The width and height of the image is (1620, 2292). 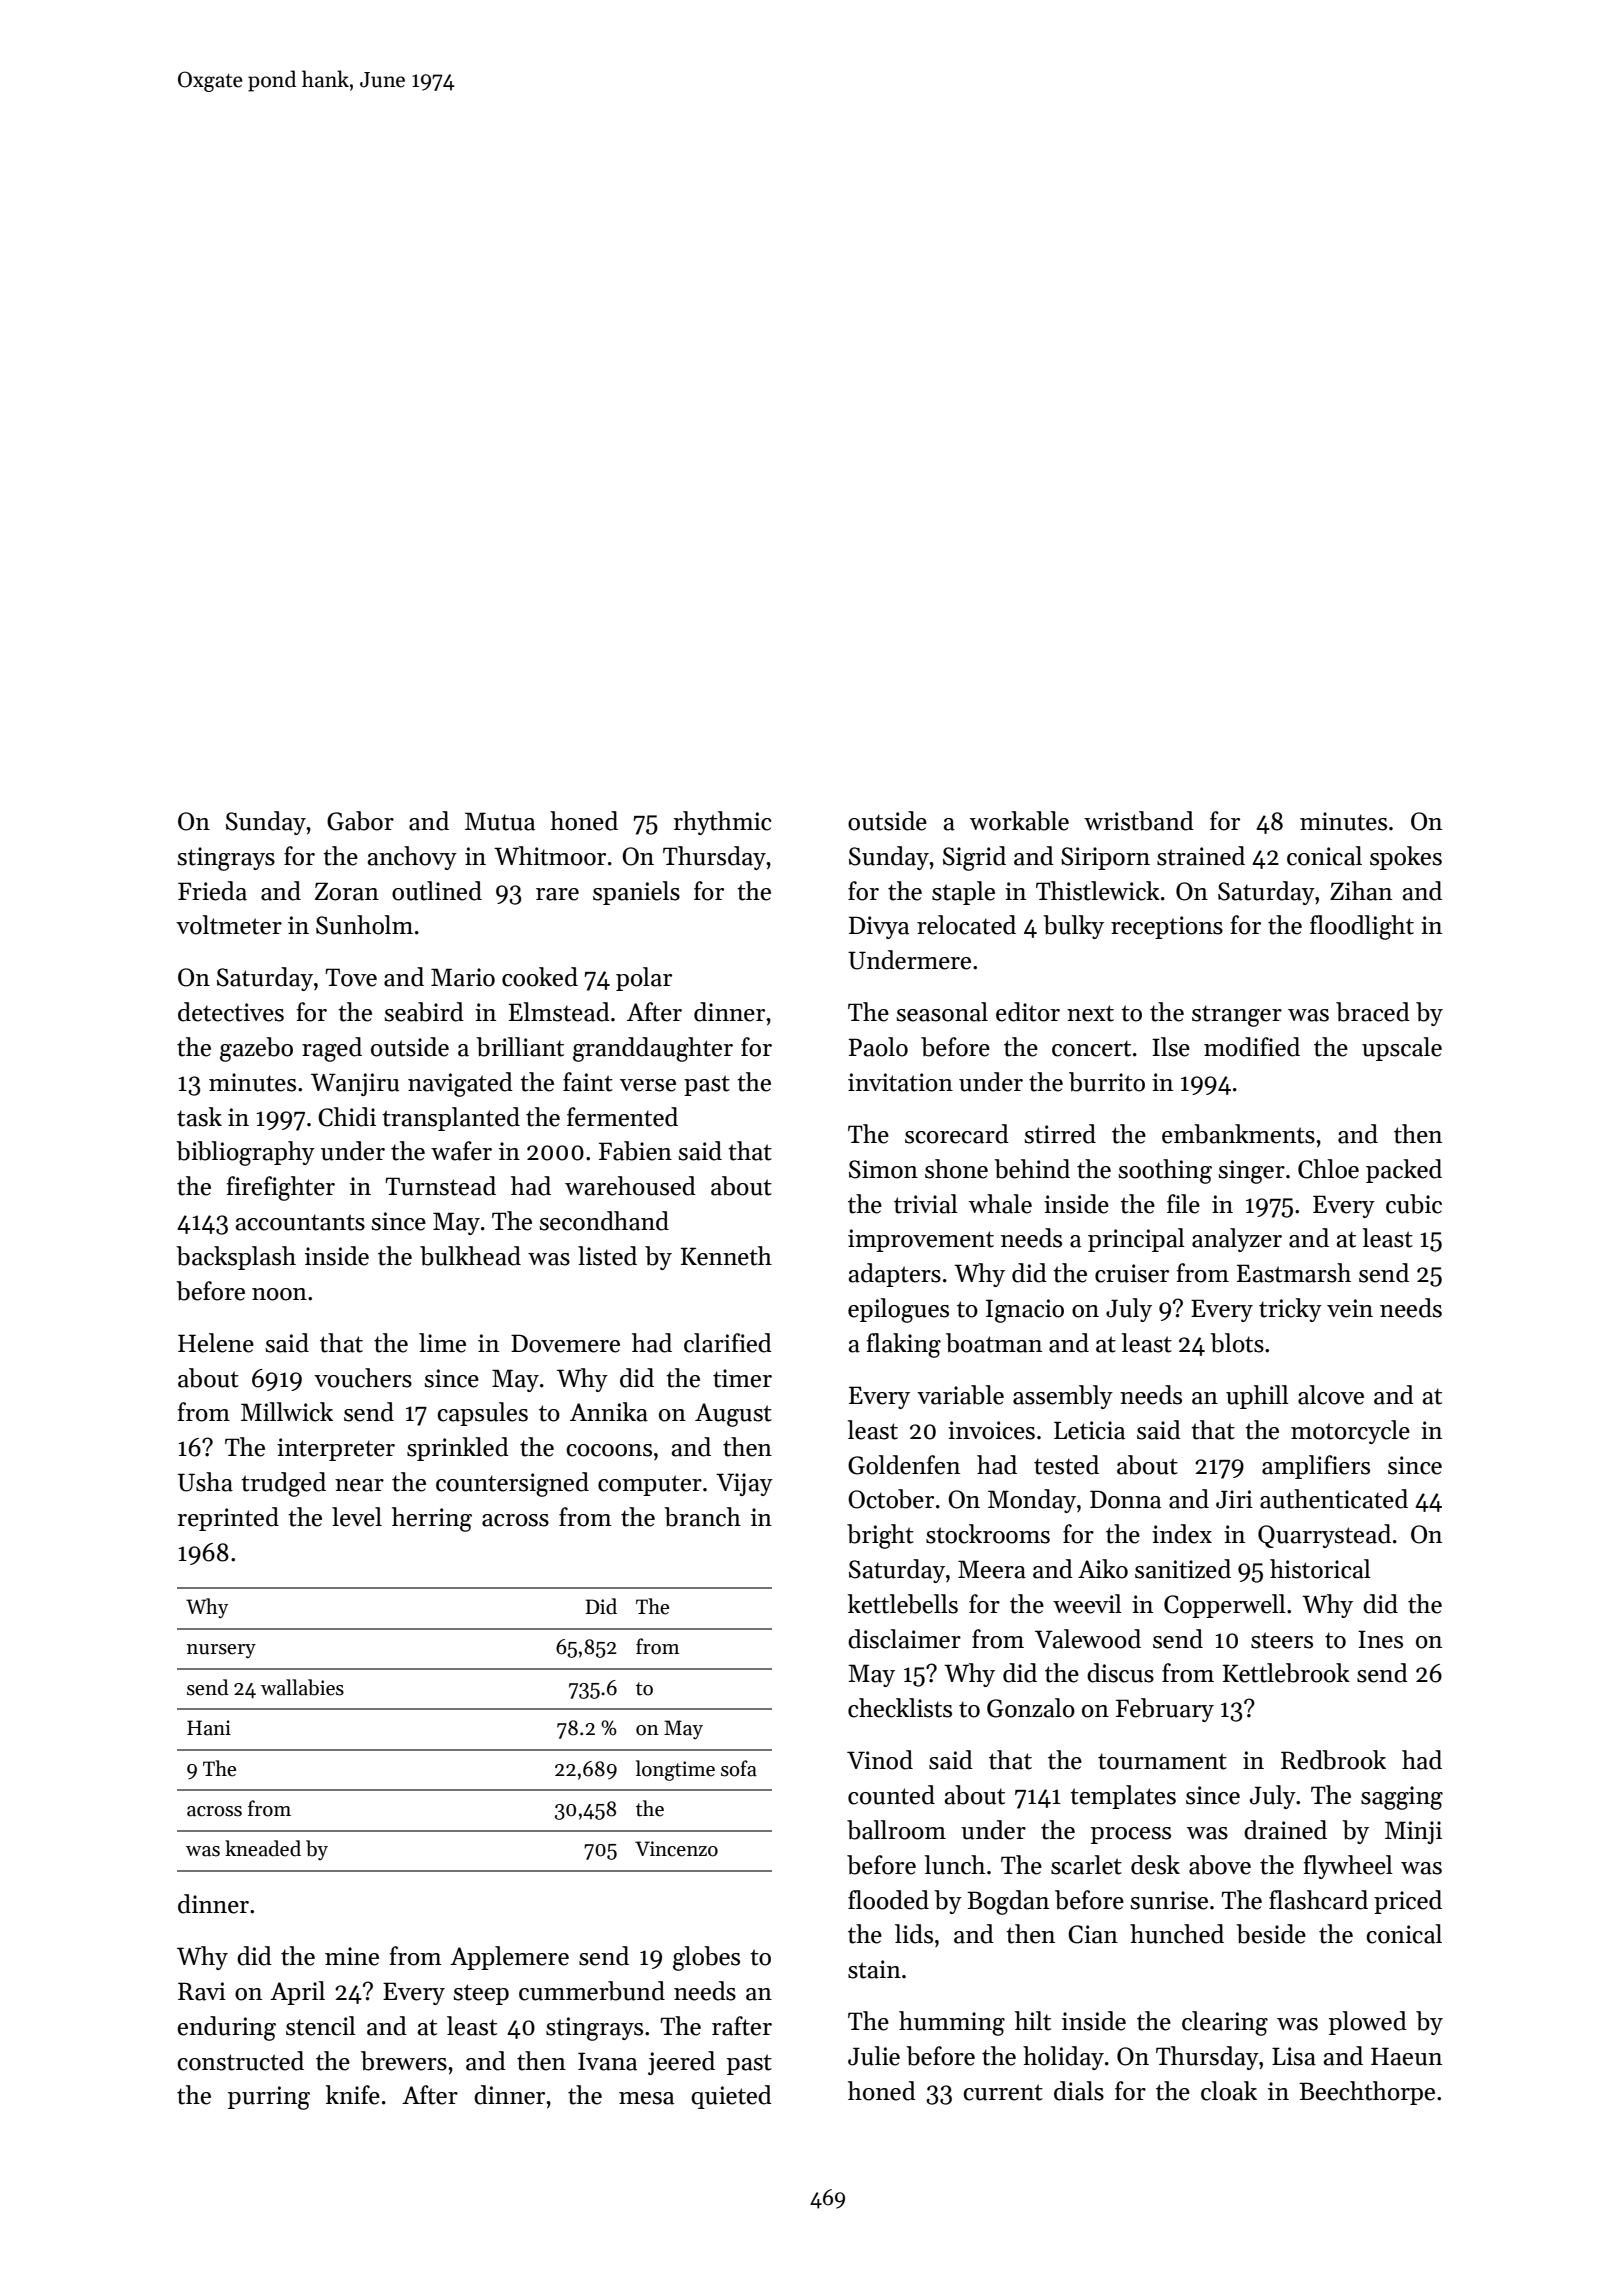 I want to click on spokes, so click(x=1406, y=858).
